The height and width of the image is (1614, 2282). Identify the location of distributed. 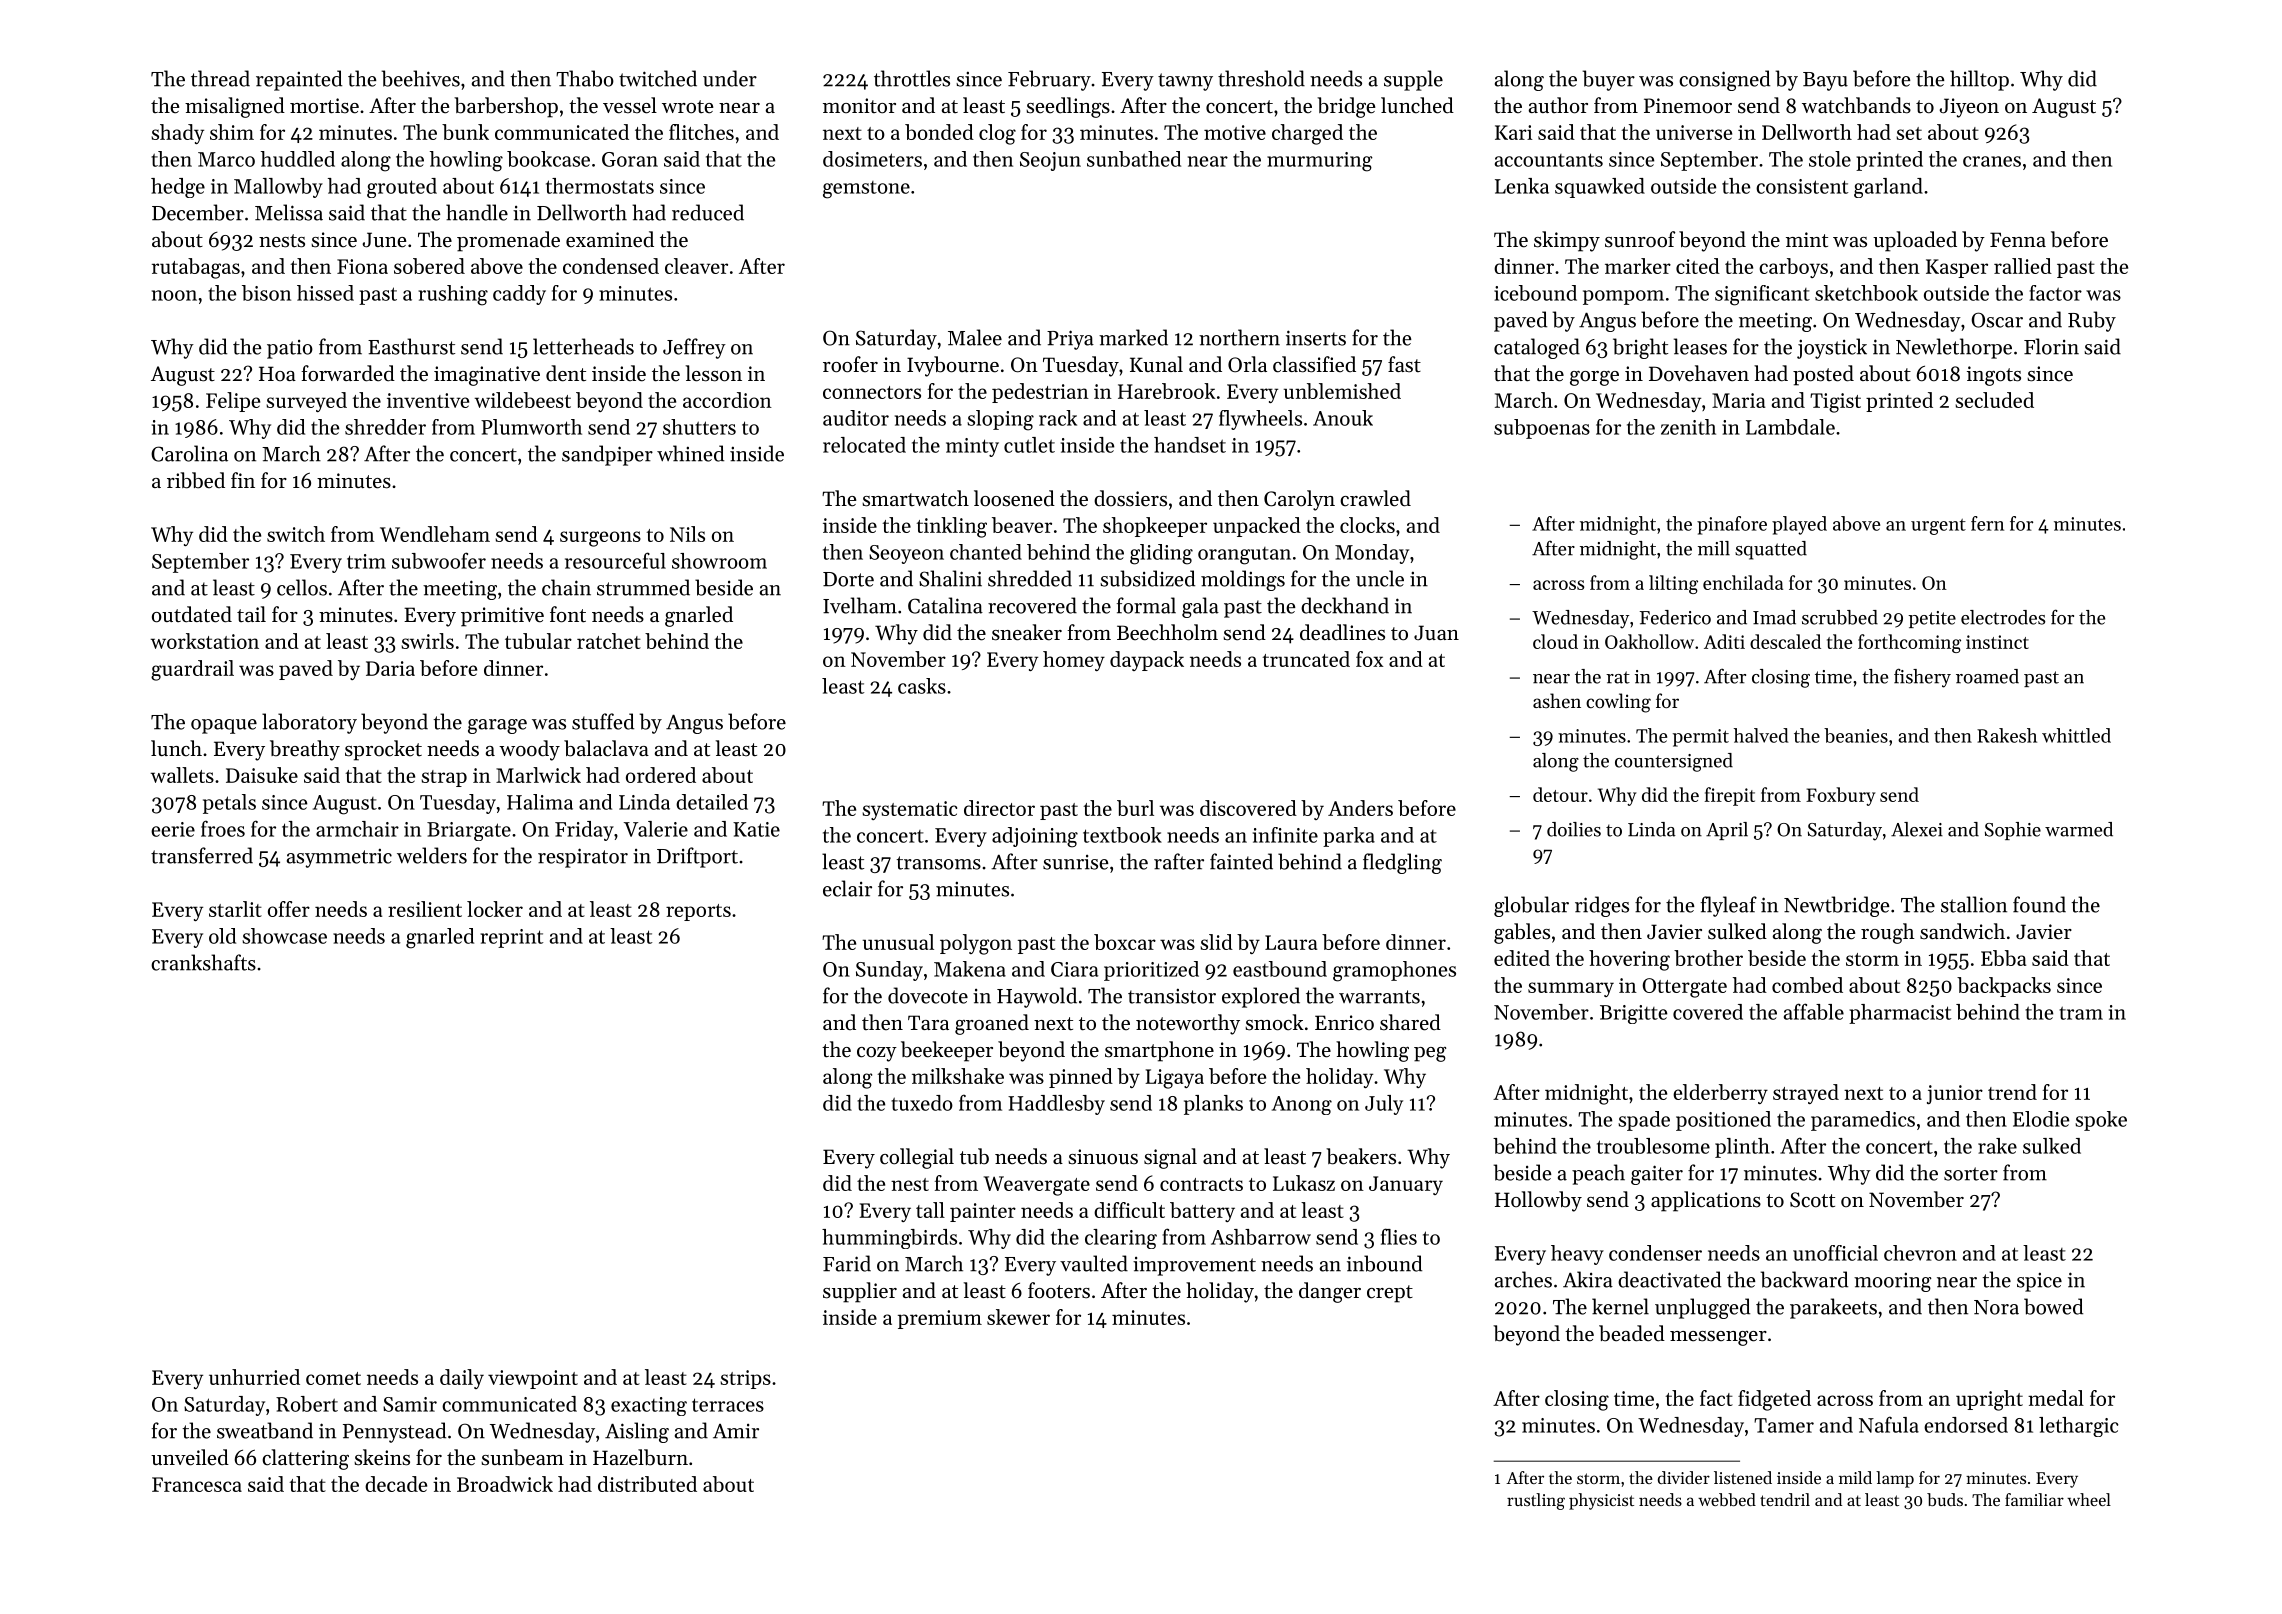
(647, 1484).
